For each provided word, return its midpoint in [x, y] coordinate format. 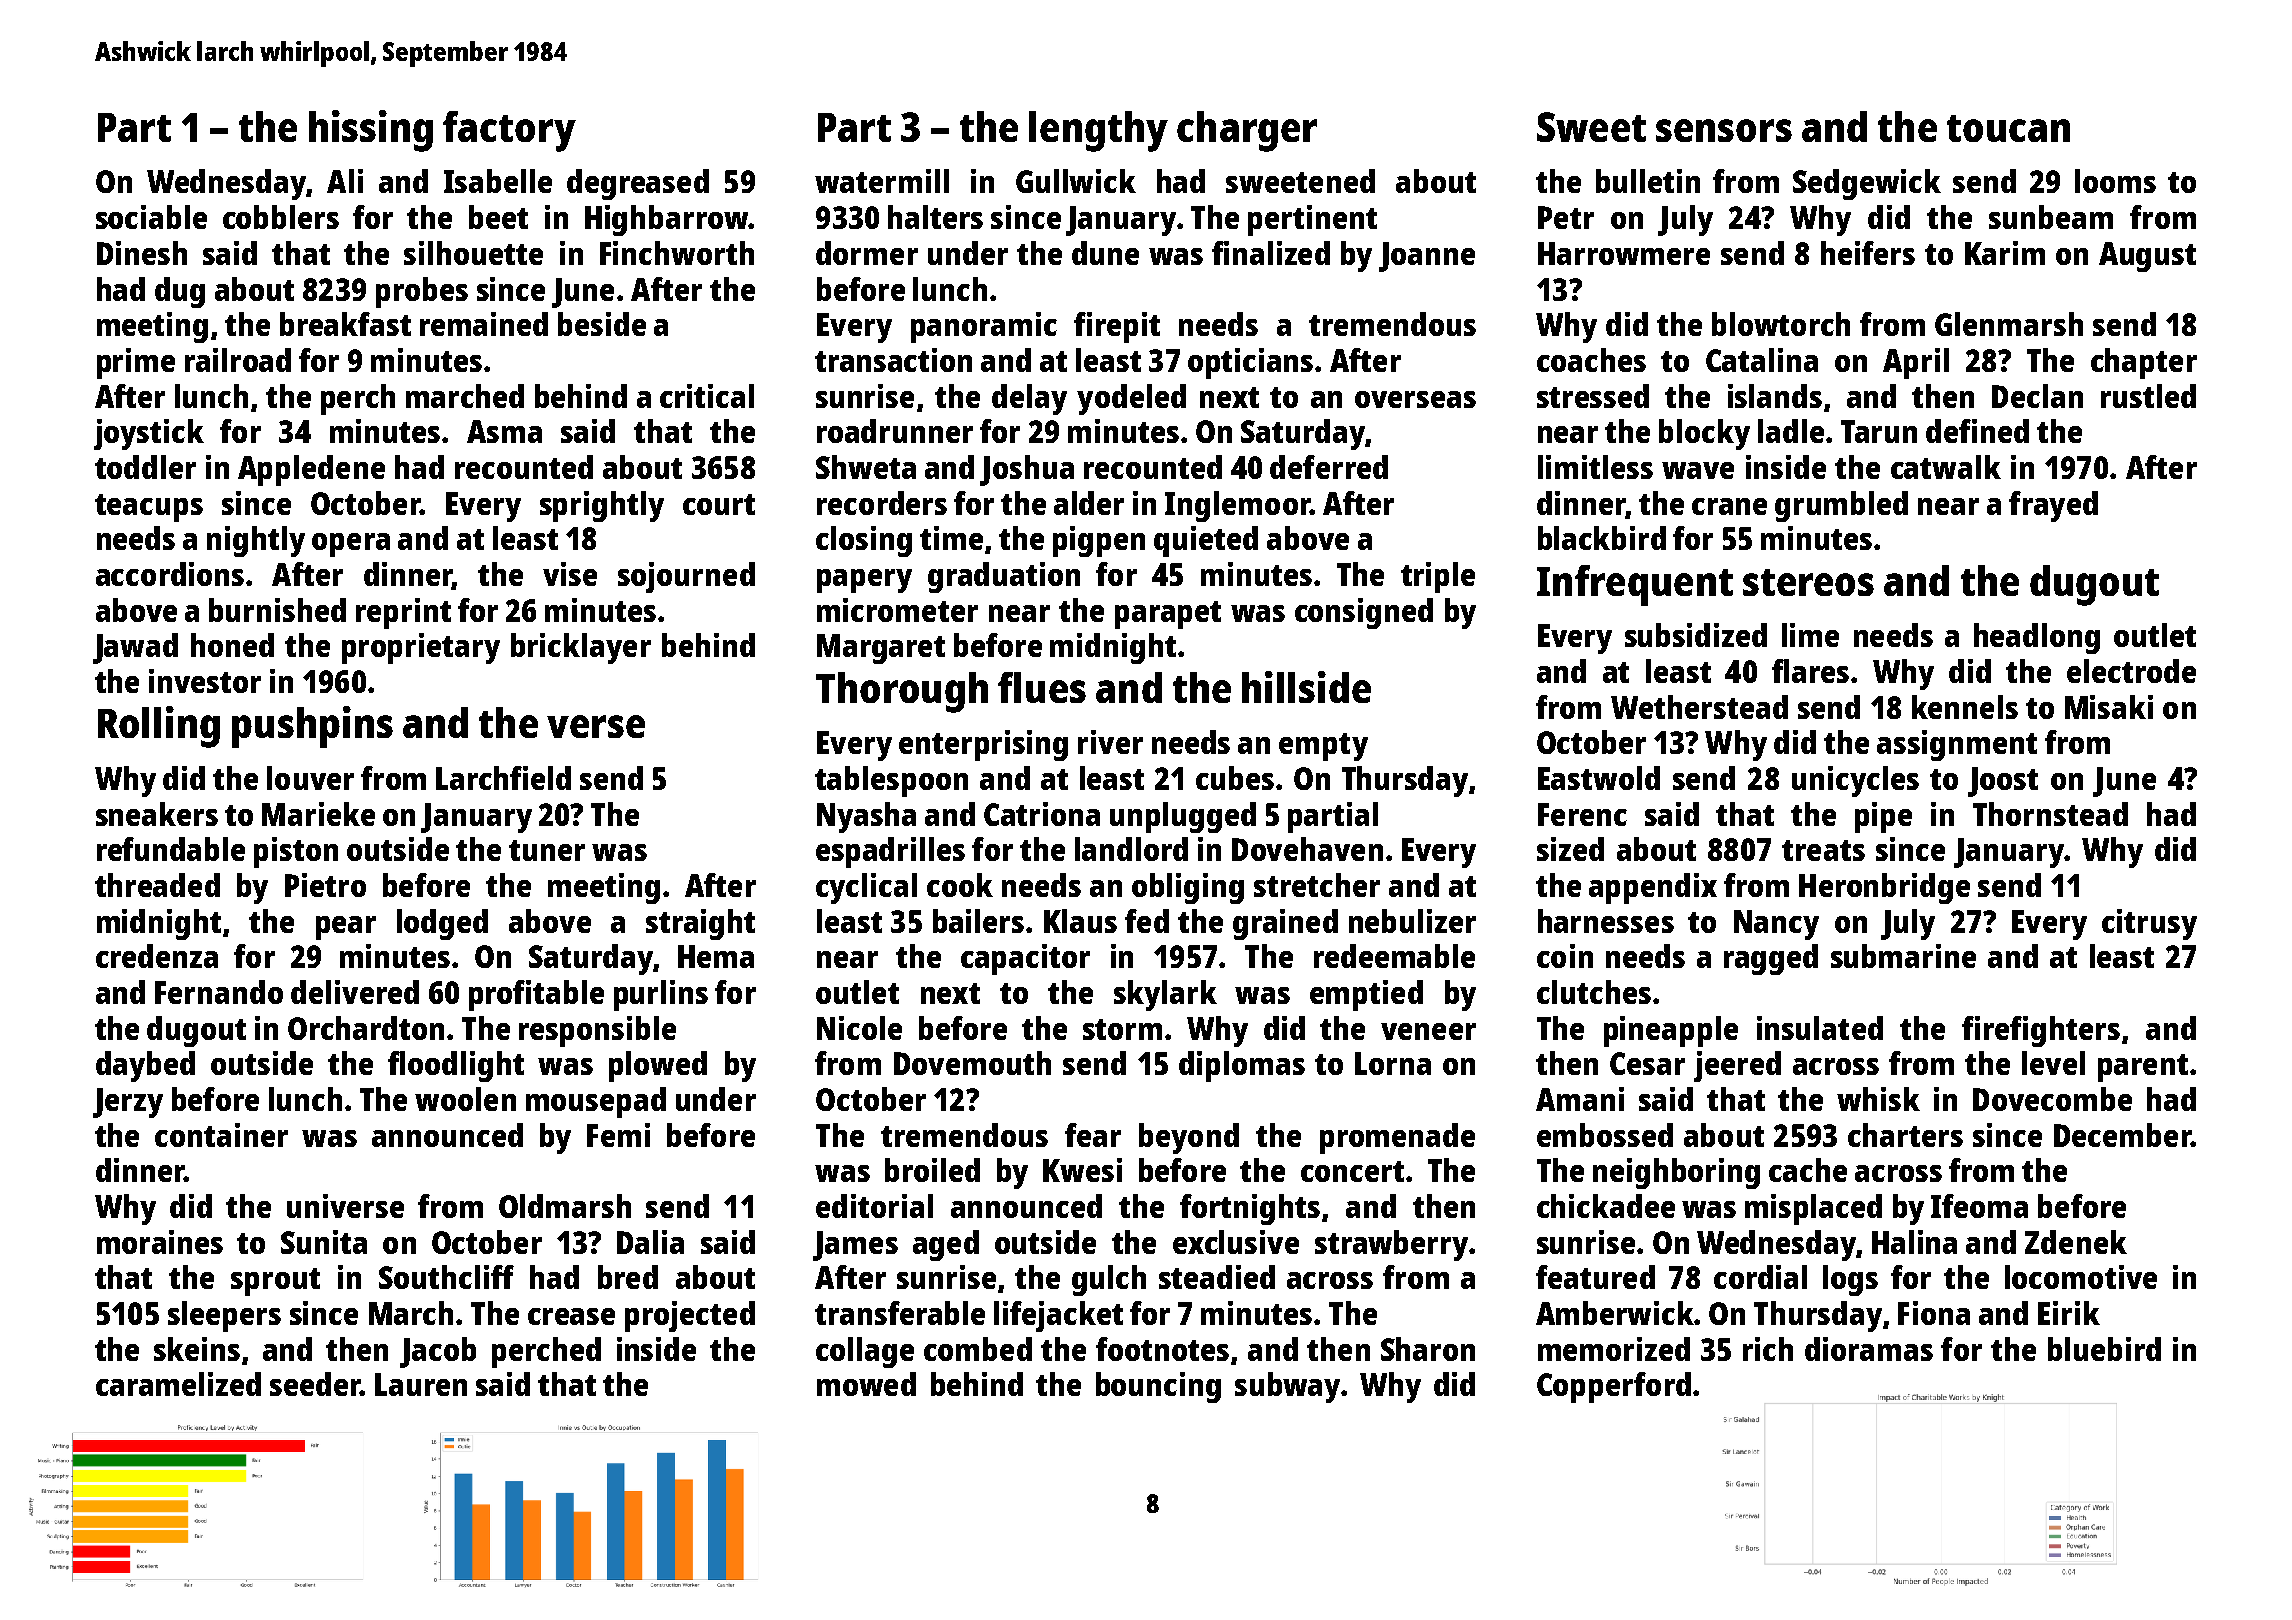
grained [1285, 924]
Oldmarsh [565, 1206]
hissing [371, 131]
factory [509, 131]
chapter [2144, 363]
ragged [1771, 959]
